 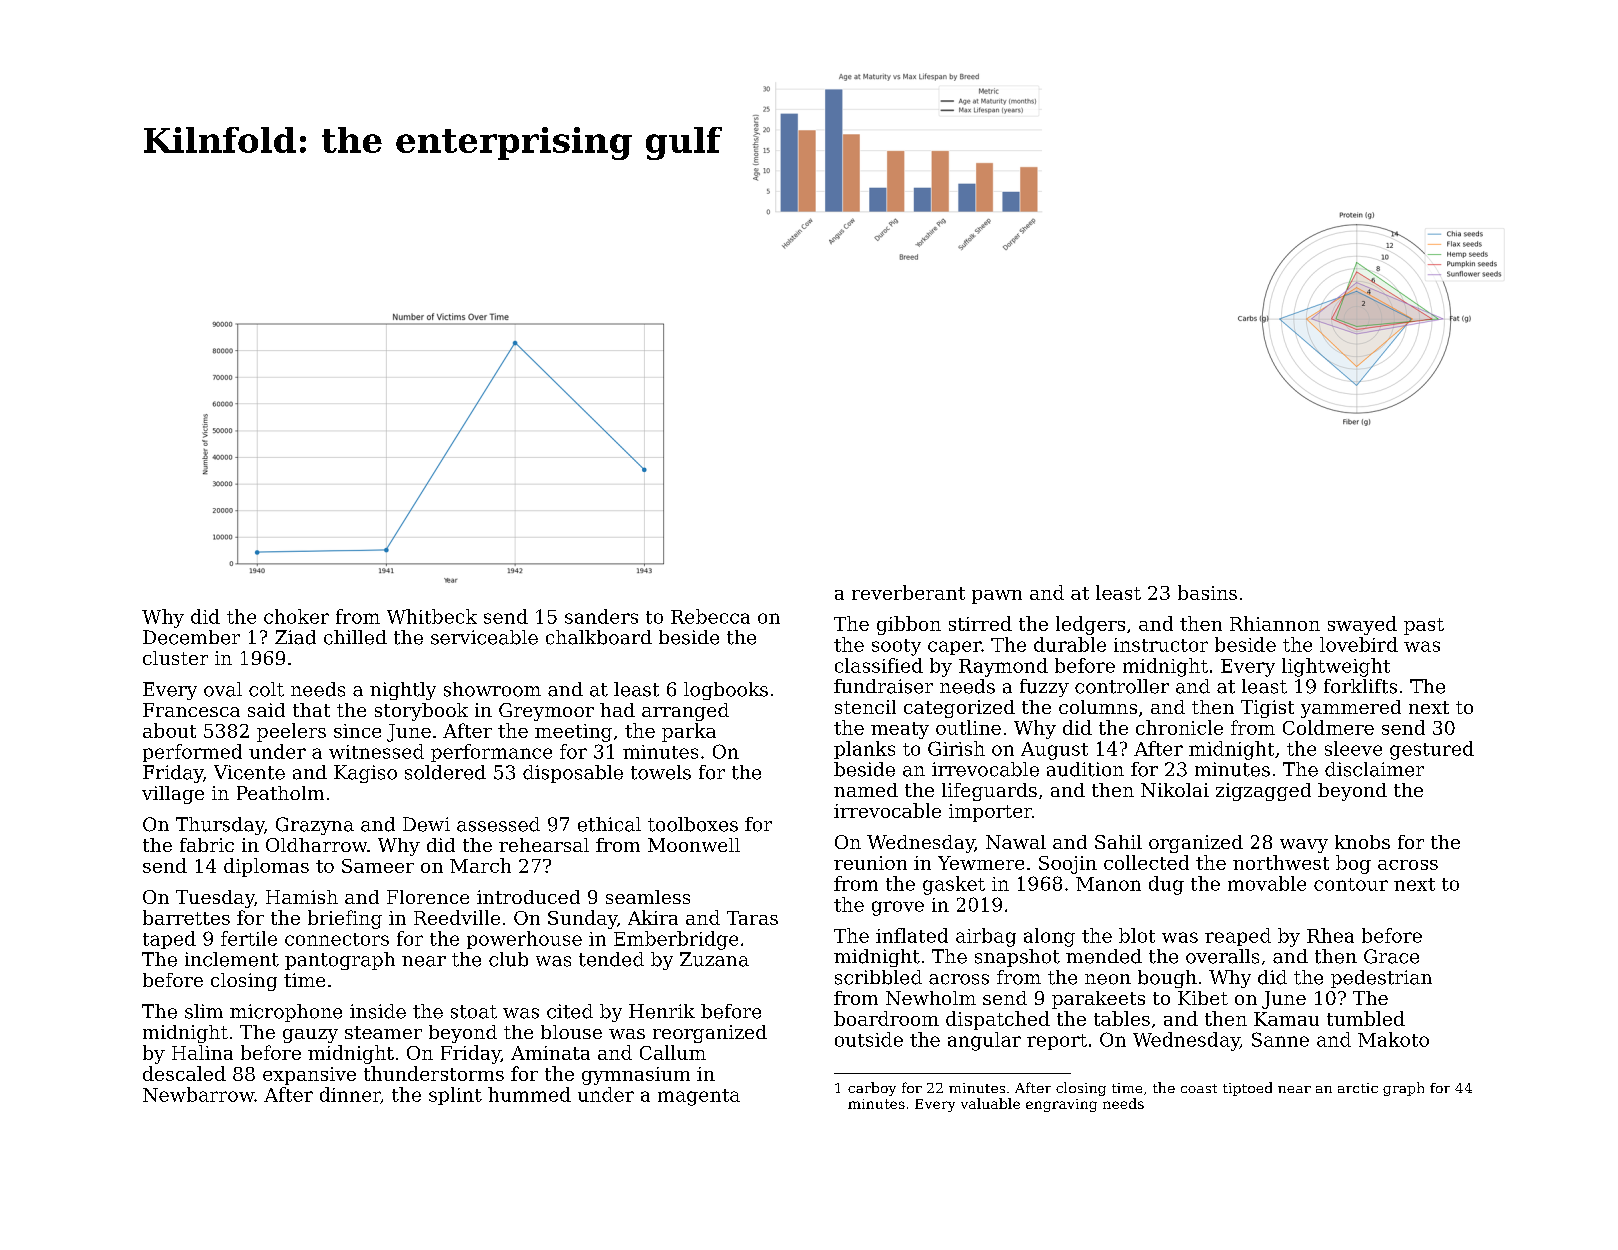 What do you see at coordinates (984, 1041) in the screenshot?
I see `angular` at bounding box center [984, 1041].
